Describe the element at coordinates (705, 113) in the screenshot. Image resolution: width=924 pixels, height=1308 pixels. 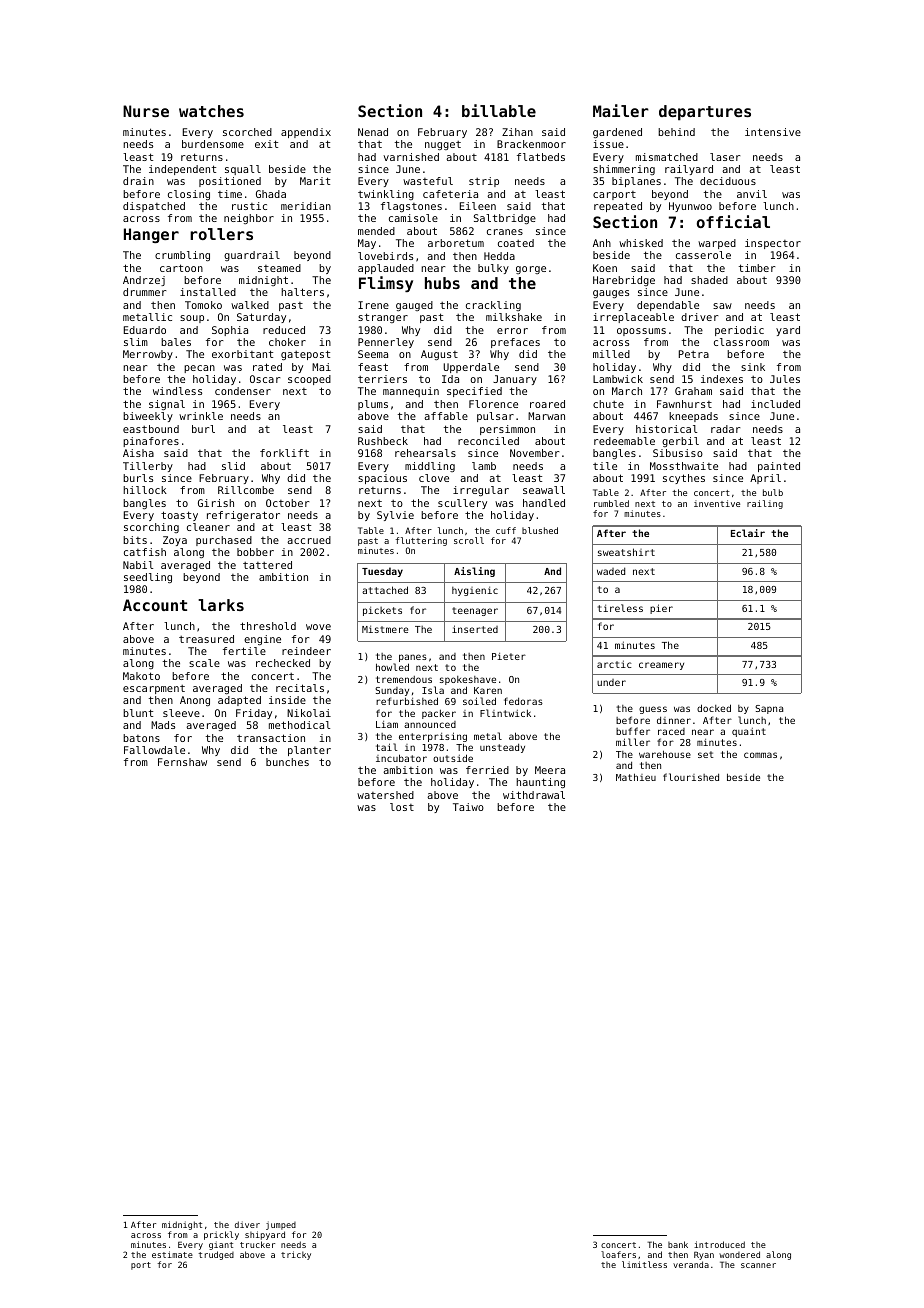
I see `departures` at that location.
